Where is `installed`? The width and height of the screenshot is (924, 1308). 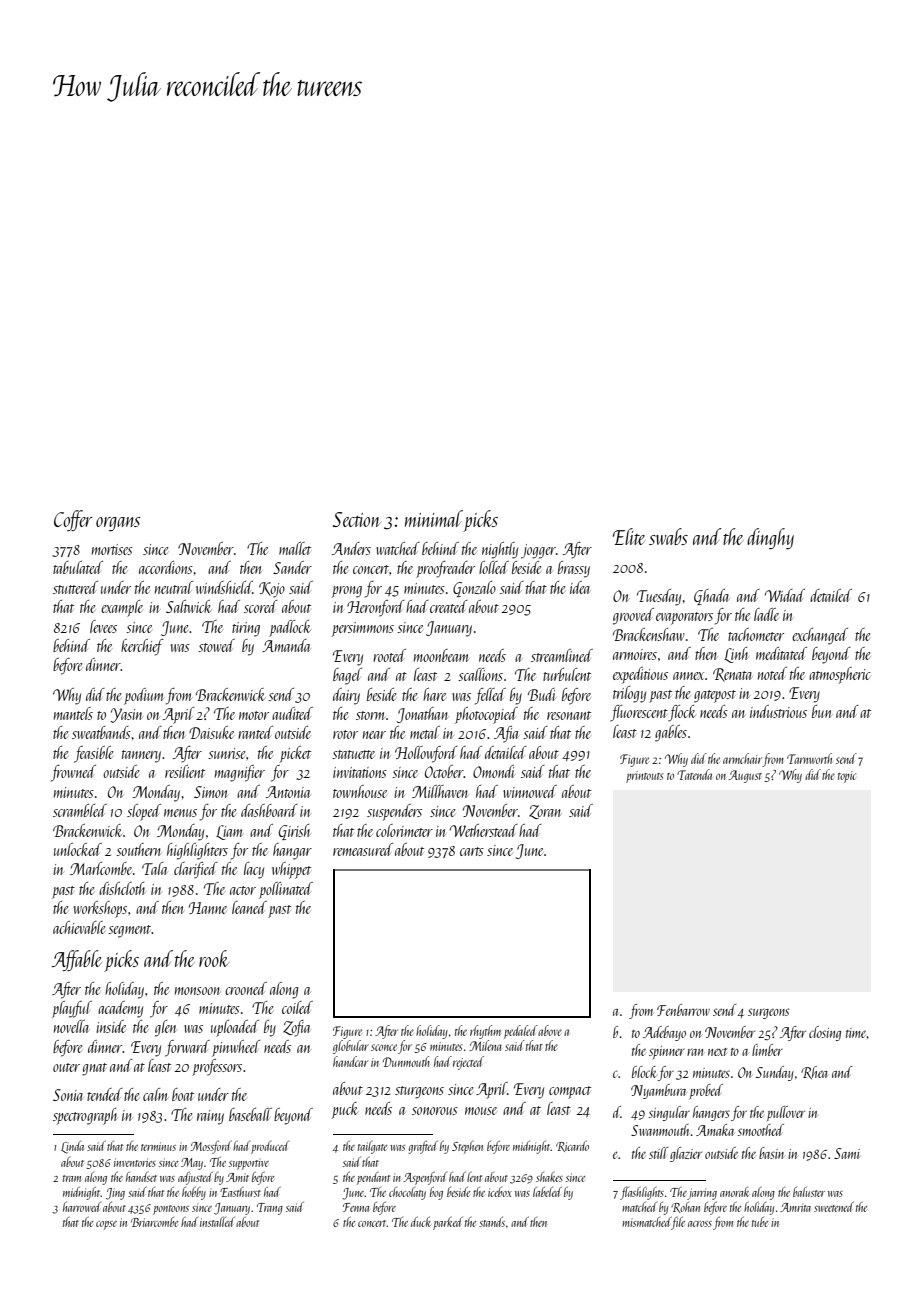 installed is located at coordinates (217, 1222).
